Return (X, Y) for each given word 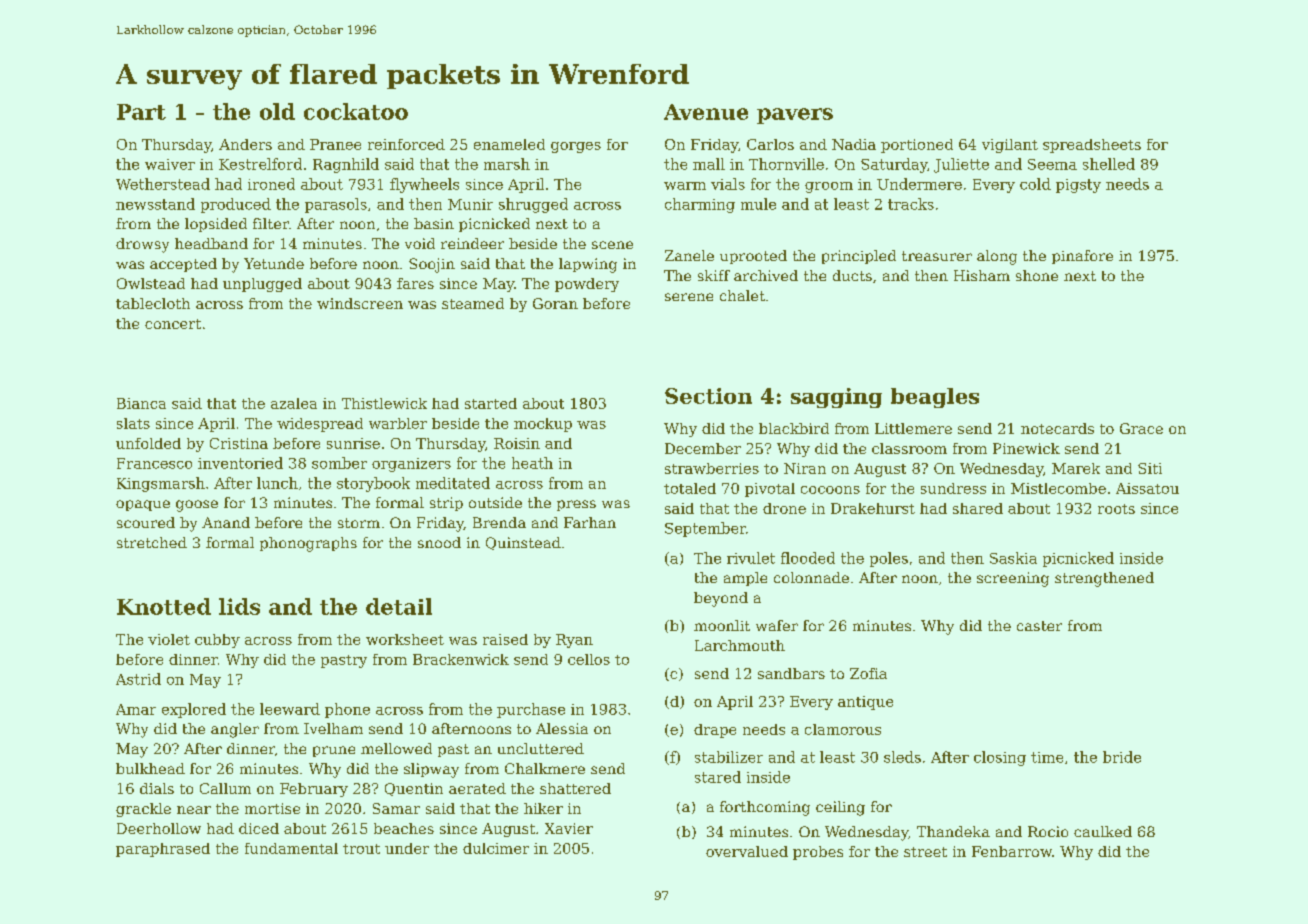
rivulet (751, 558)
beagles (935, 398)
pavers (795, 116)
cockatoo (356, 111)
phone (347, 710)
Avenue (706, 112)
